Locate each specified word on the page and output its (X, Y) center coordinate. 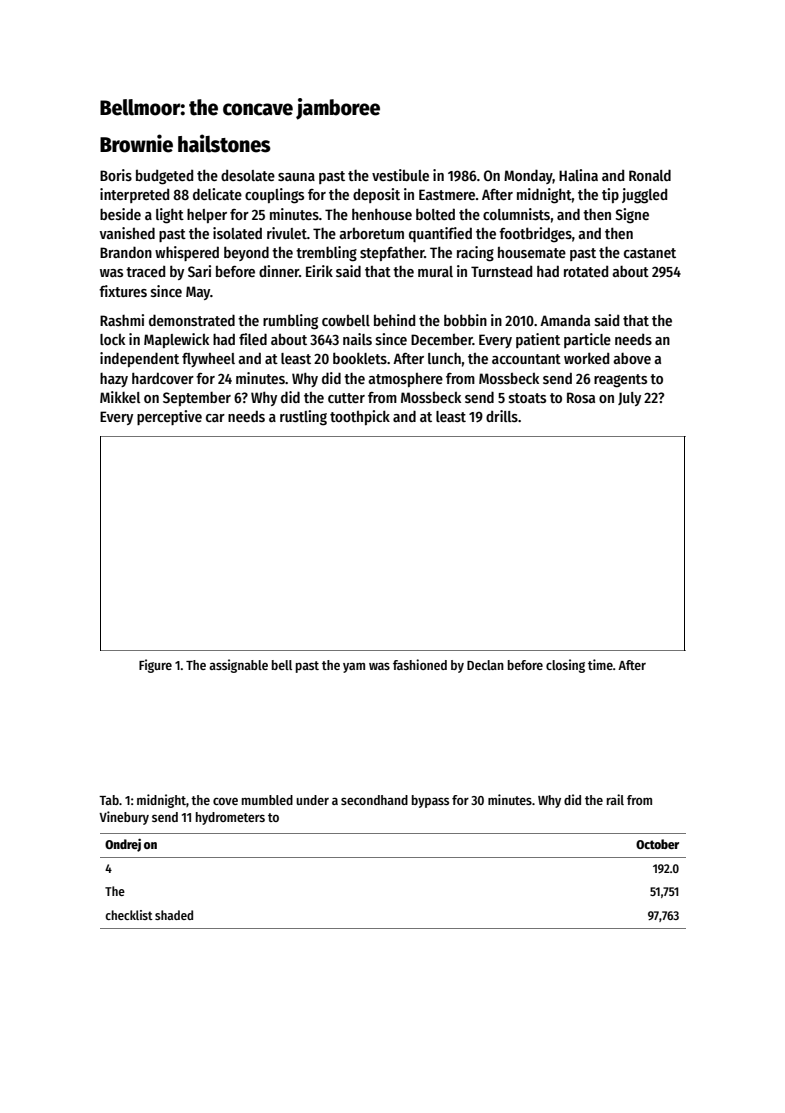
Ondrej (123, 845)
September (197, 398)
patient (538, 340)
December (442, 339)
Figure (155, 666)
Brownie (136, 143)
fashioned (420, 664)
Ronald (650, 175)
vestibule (400, 175)
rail (615, 799)
